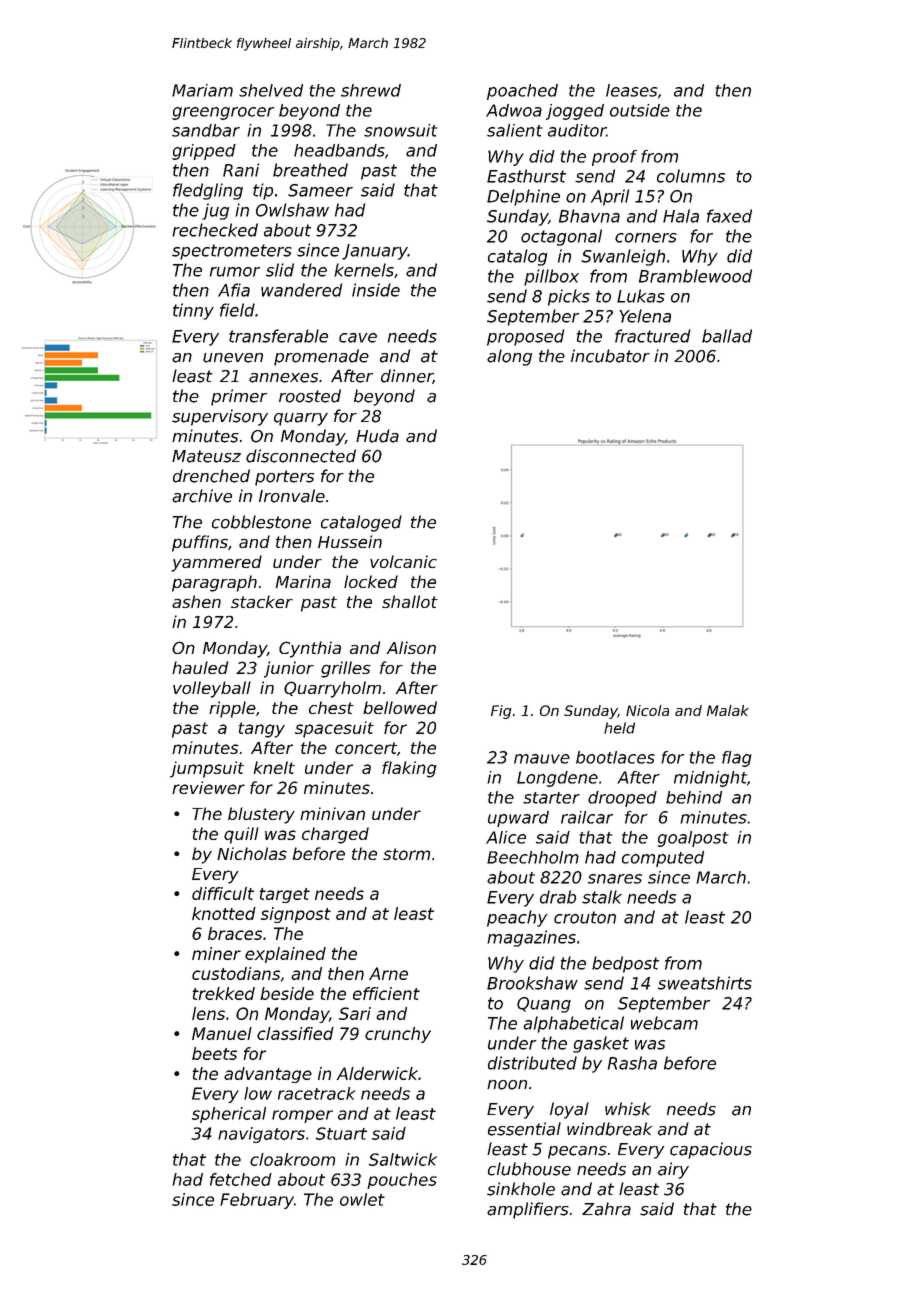 This image has width=924, height=1311. Describe the element at coordinates (647, 710) in the image. I see `Nicola` at that location.
